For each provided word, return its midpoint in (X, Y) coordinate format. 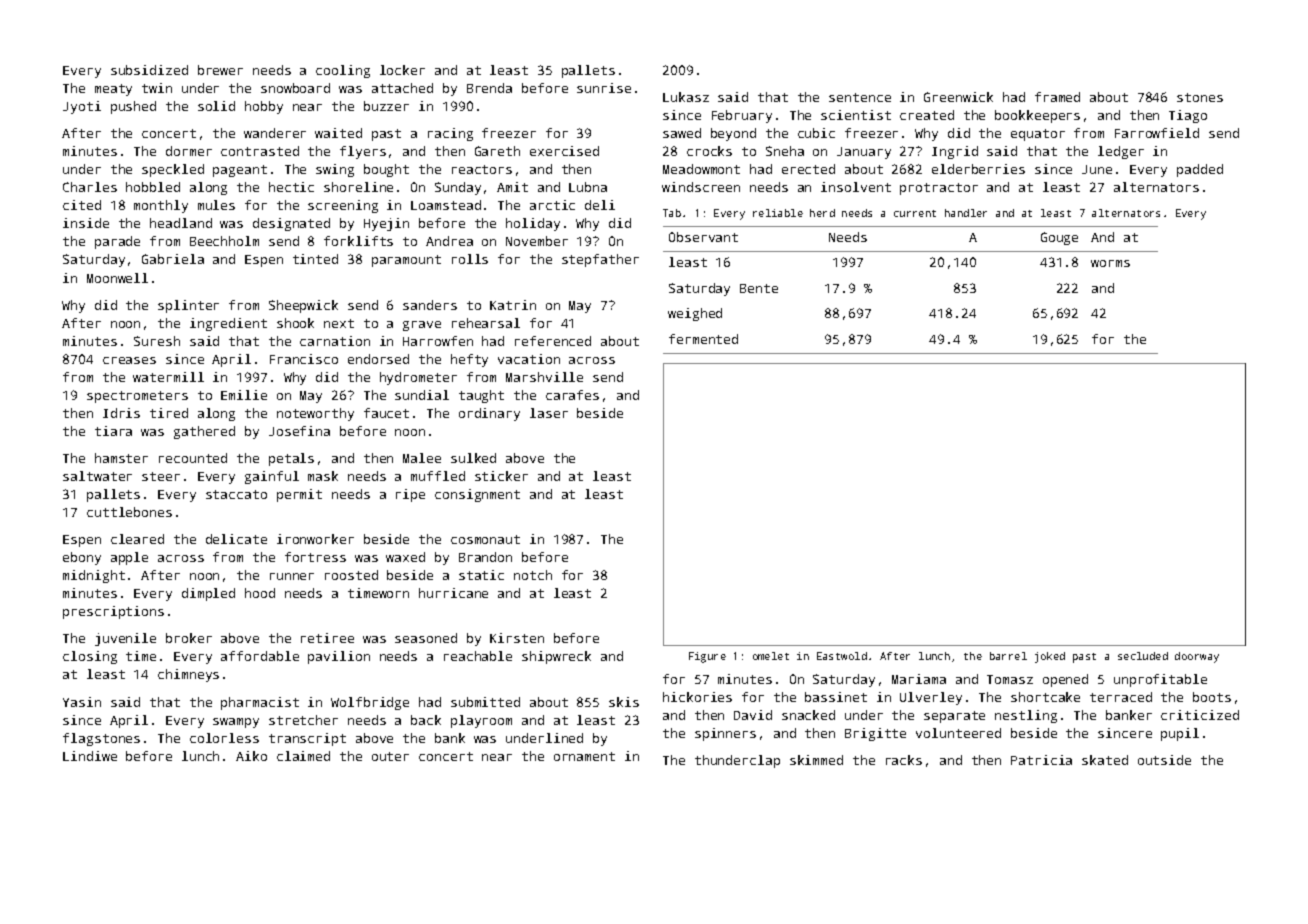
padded (1200, 170)
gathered (204, 432)
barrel (1008, 656)
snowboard (295, 88)
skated (1105, 760)
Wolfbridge (370, 703)
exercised (564, 151)
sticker (501, 476)
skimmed (816, 760)
